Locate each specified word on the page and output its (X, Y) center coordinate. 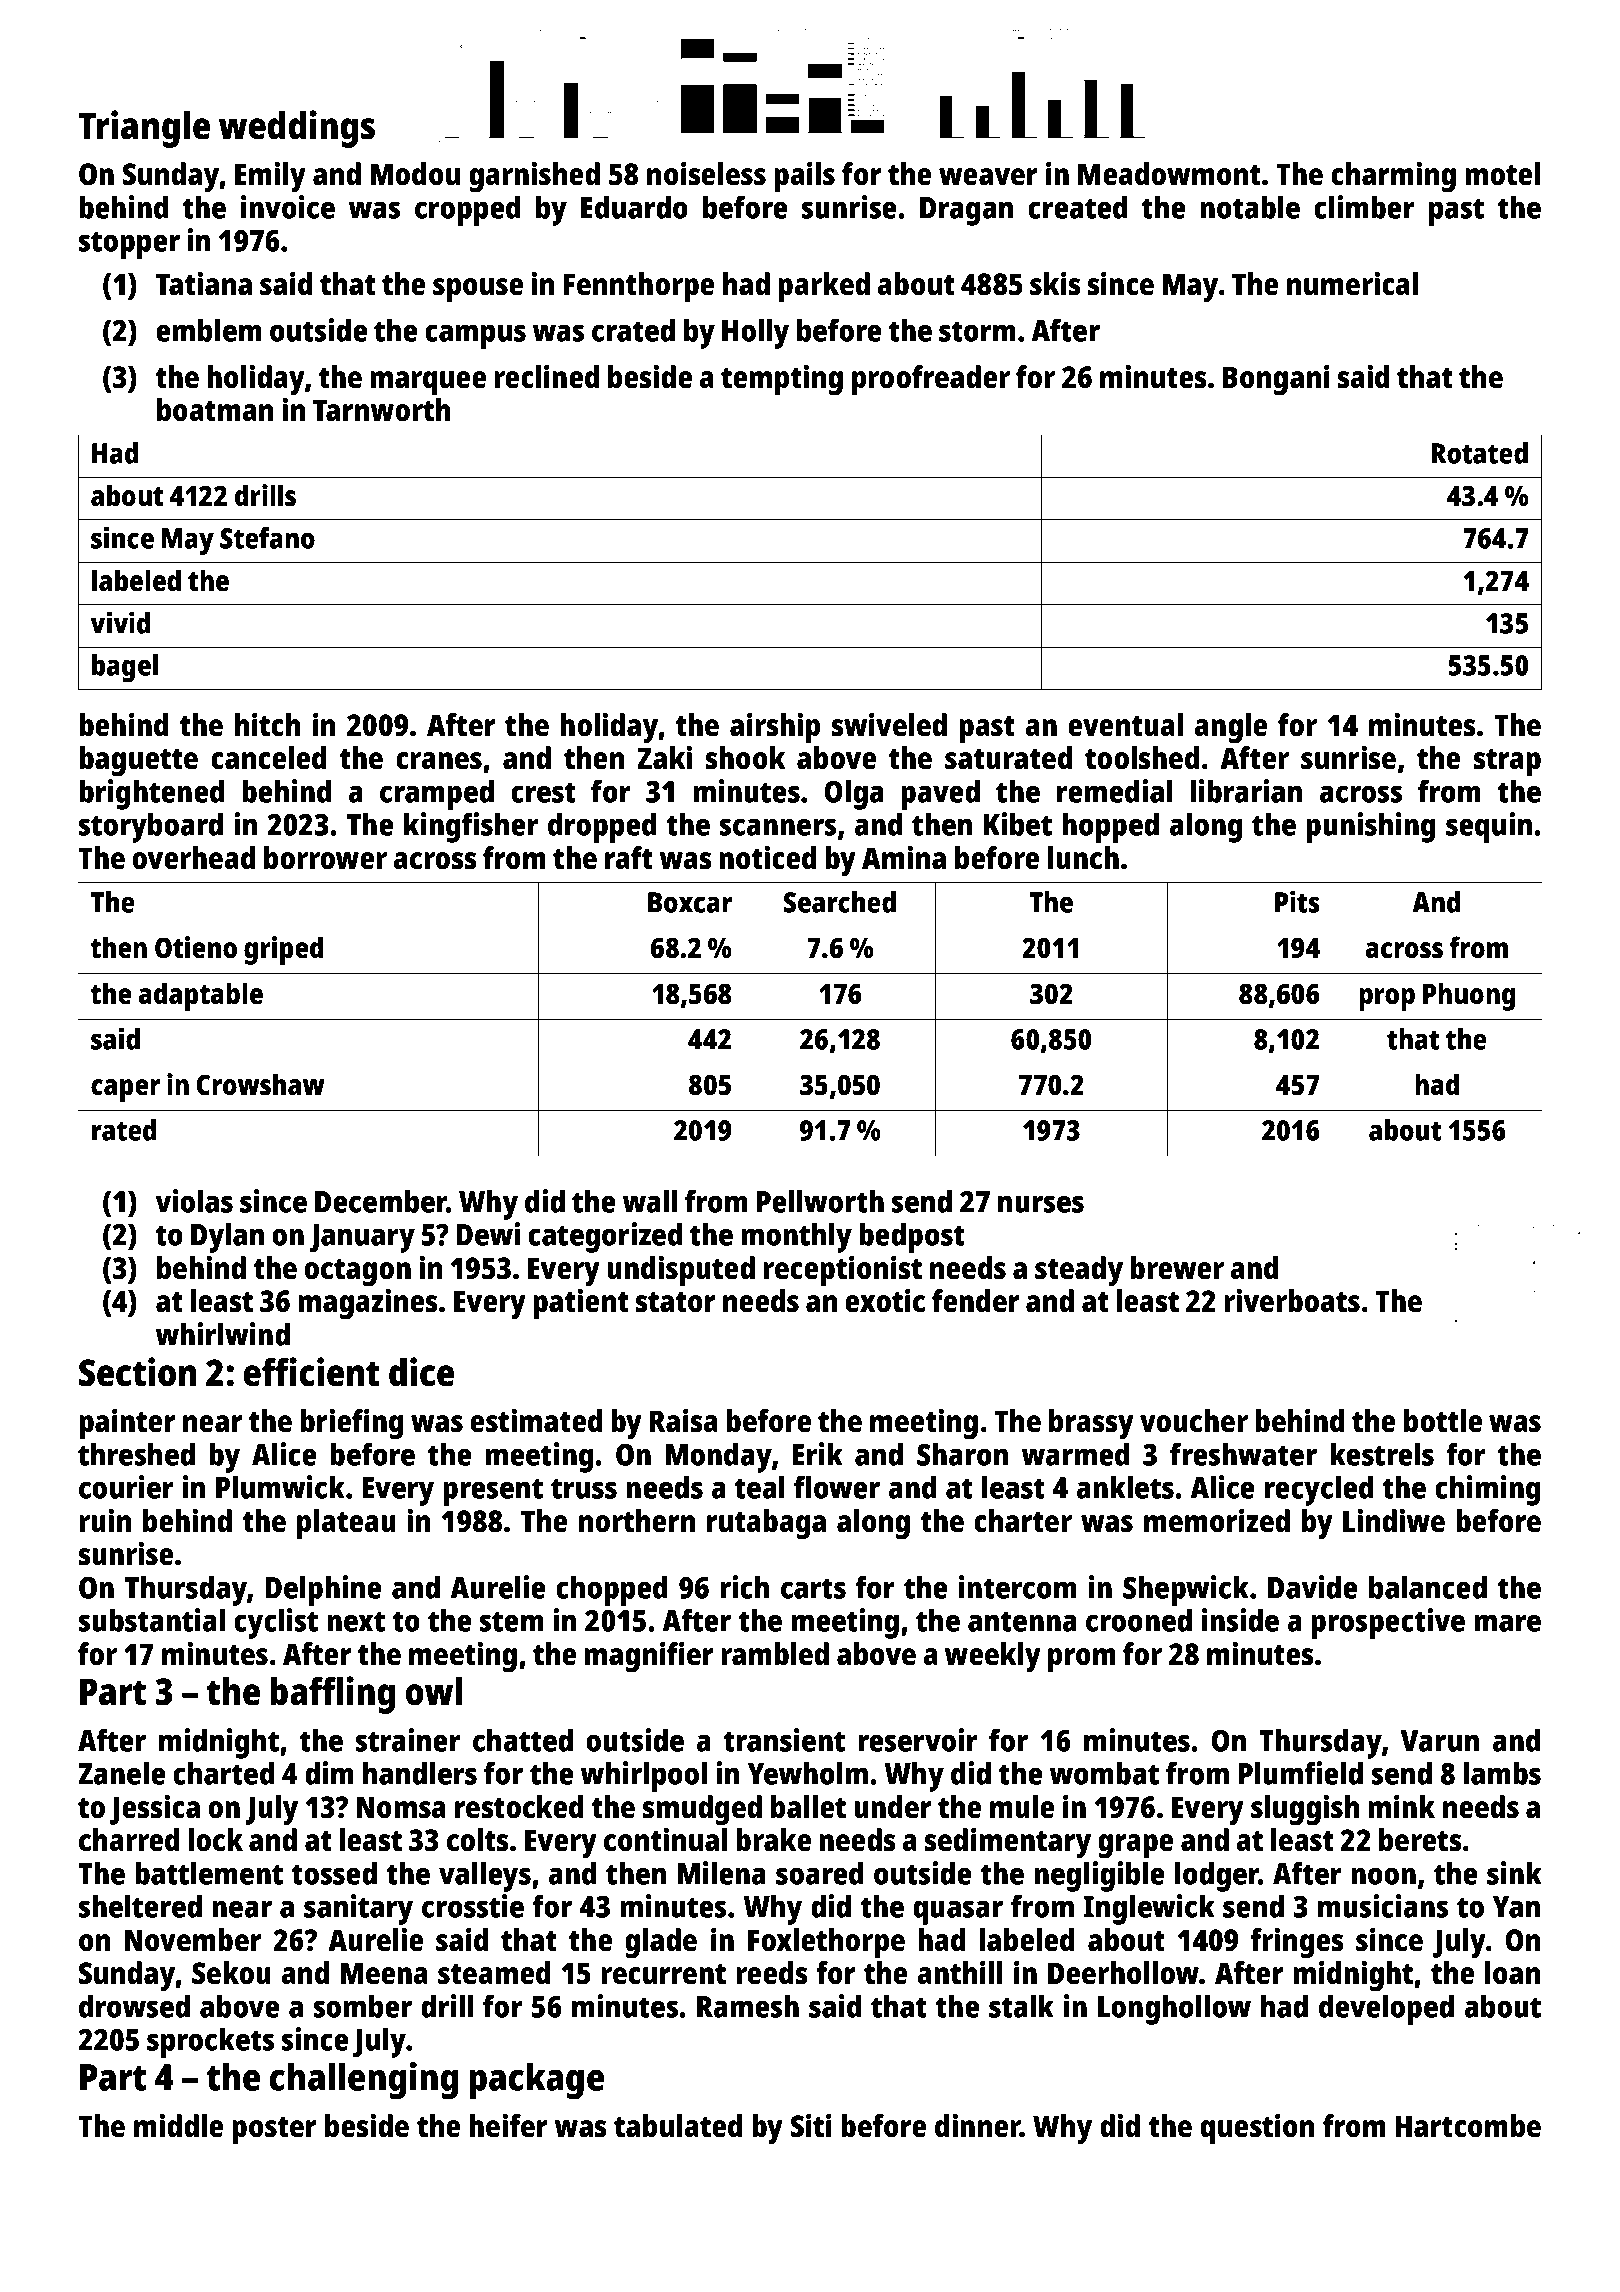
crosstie (473, 1906)
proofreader (931, 380)
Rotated (1480, 453)
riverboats (1292, 1301)
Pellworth (820, 1201)
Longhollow (1174, 2009)
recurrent (663, 1974)
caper (125, 1090)
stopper (129, 245)
